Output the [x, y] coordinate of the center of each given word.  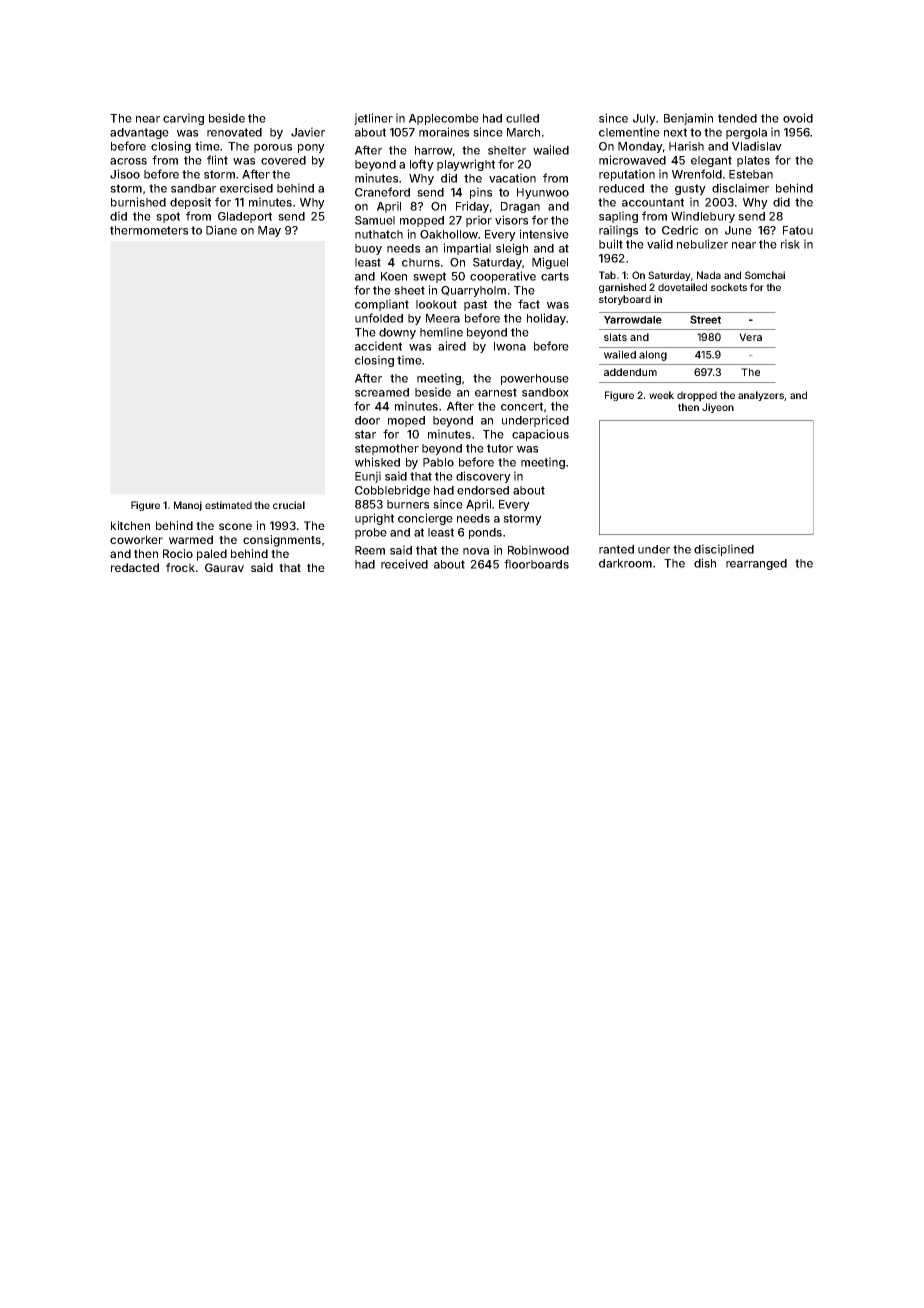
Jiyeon [718, 408]
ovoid [798, 118]
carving [183, 119]
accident [378, 346]
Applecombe [444, 119]
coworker [136, 539]
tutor [500, 448]
